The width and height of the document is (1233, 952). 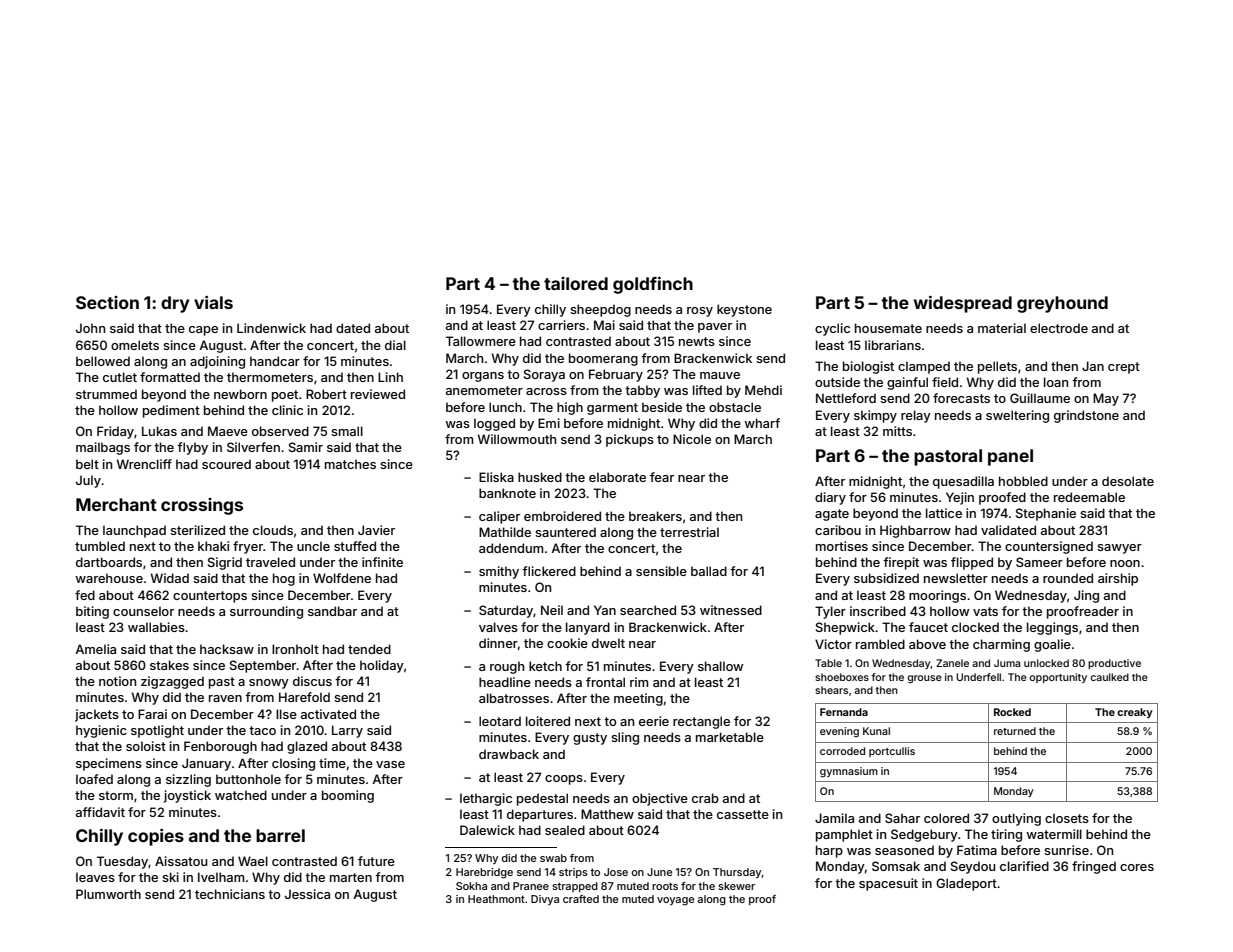 I want to click on tailored, so click(x=576, y=283).
